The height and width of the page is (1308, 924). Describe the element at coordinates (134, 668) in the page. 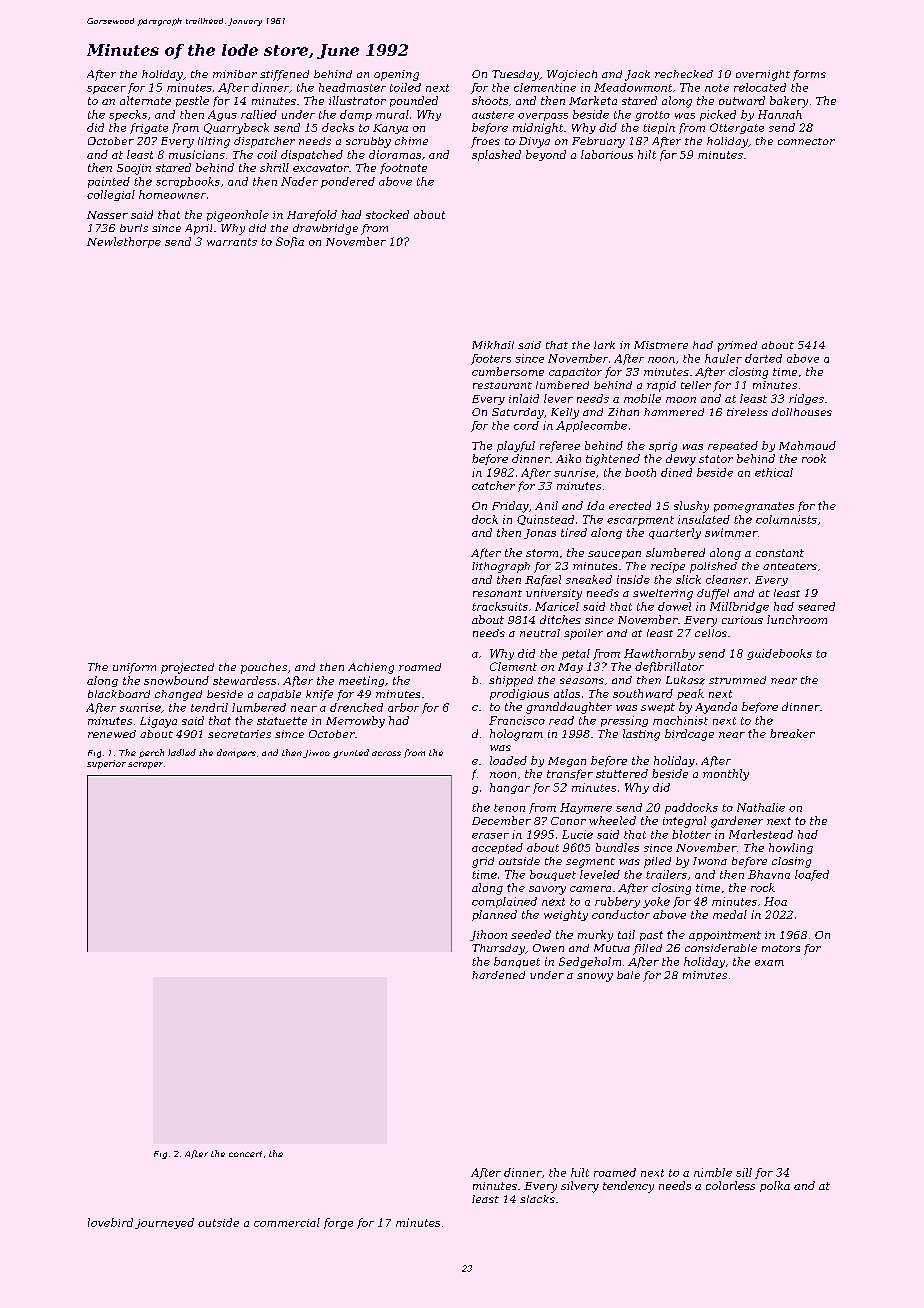

I see `uniform` at that location.
